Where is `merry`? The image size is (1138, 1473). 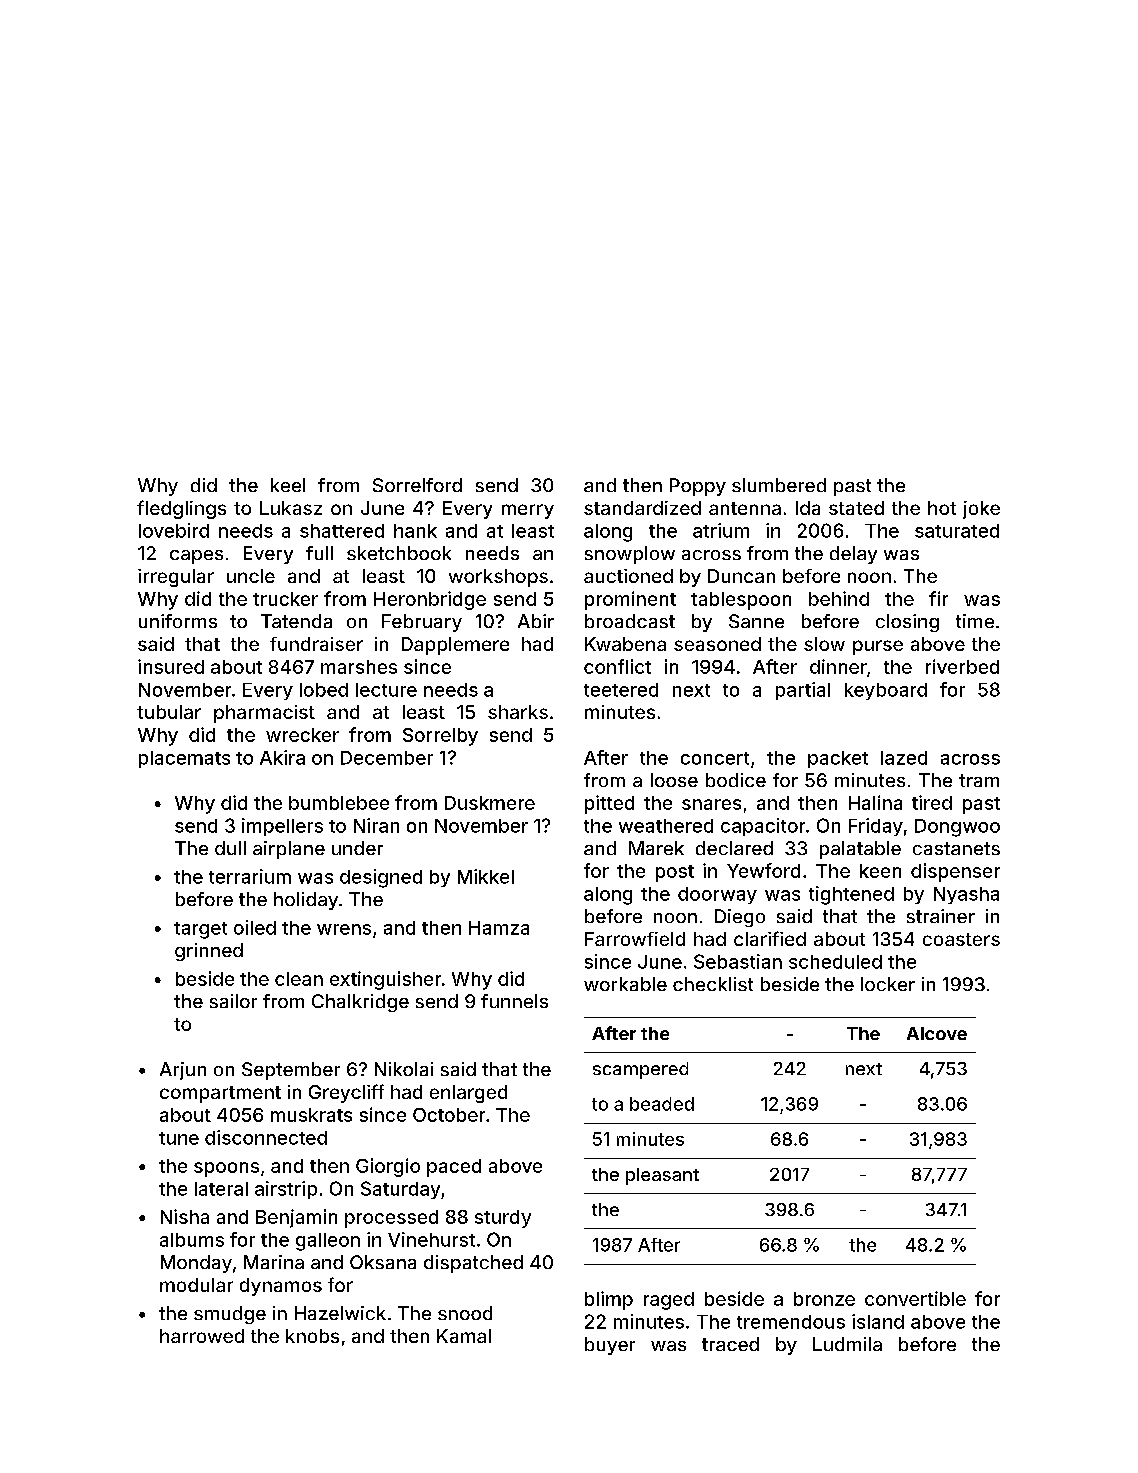 merry is located at coordinates (528, 511).
